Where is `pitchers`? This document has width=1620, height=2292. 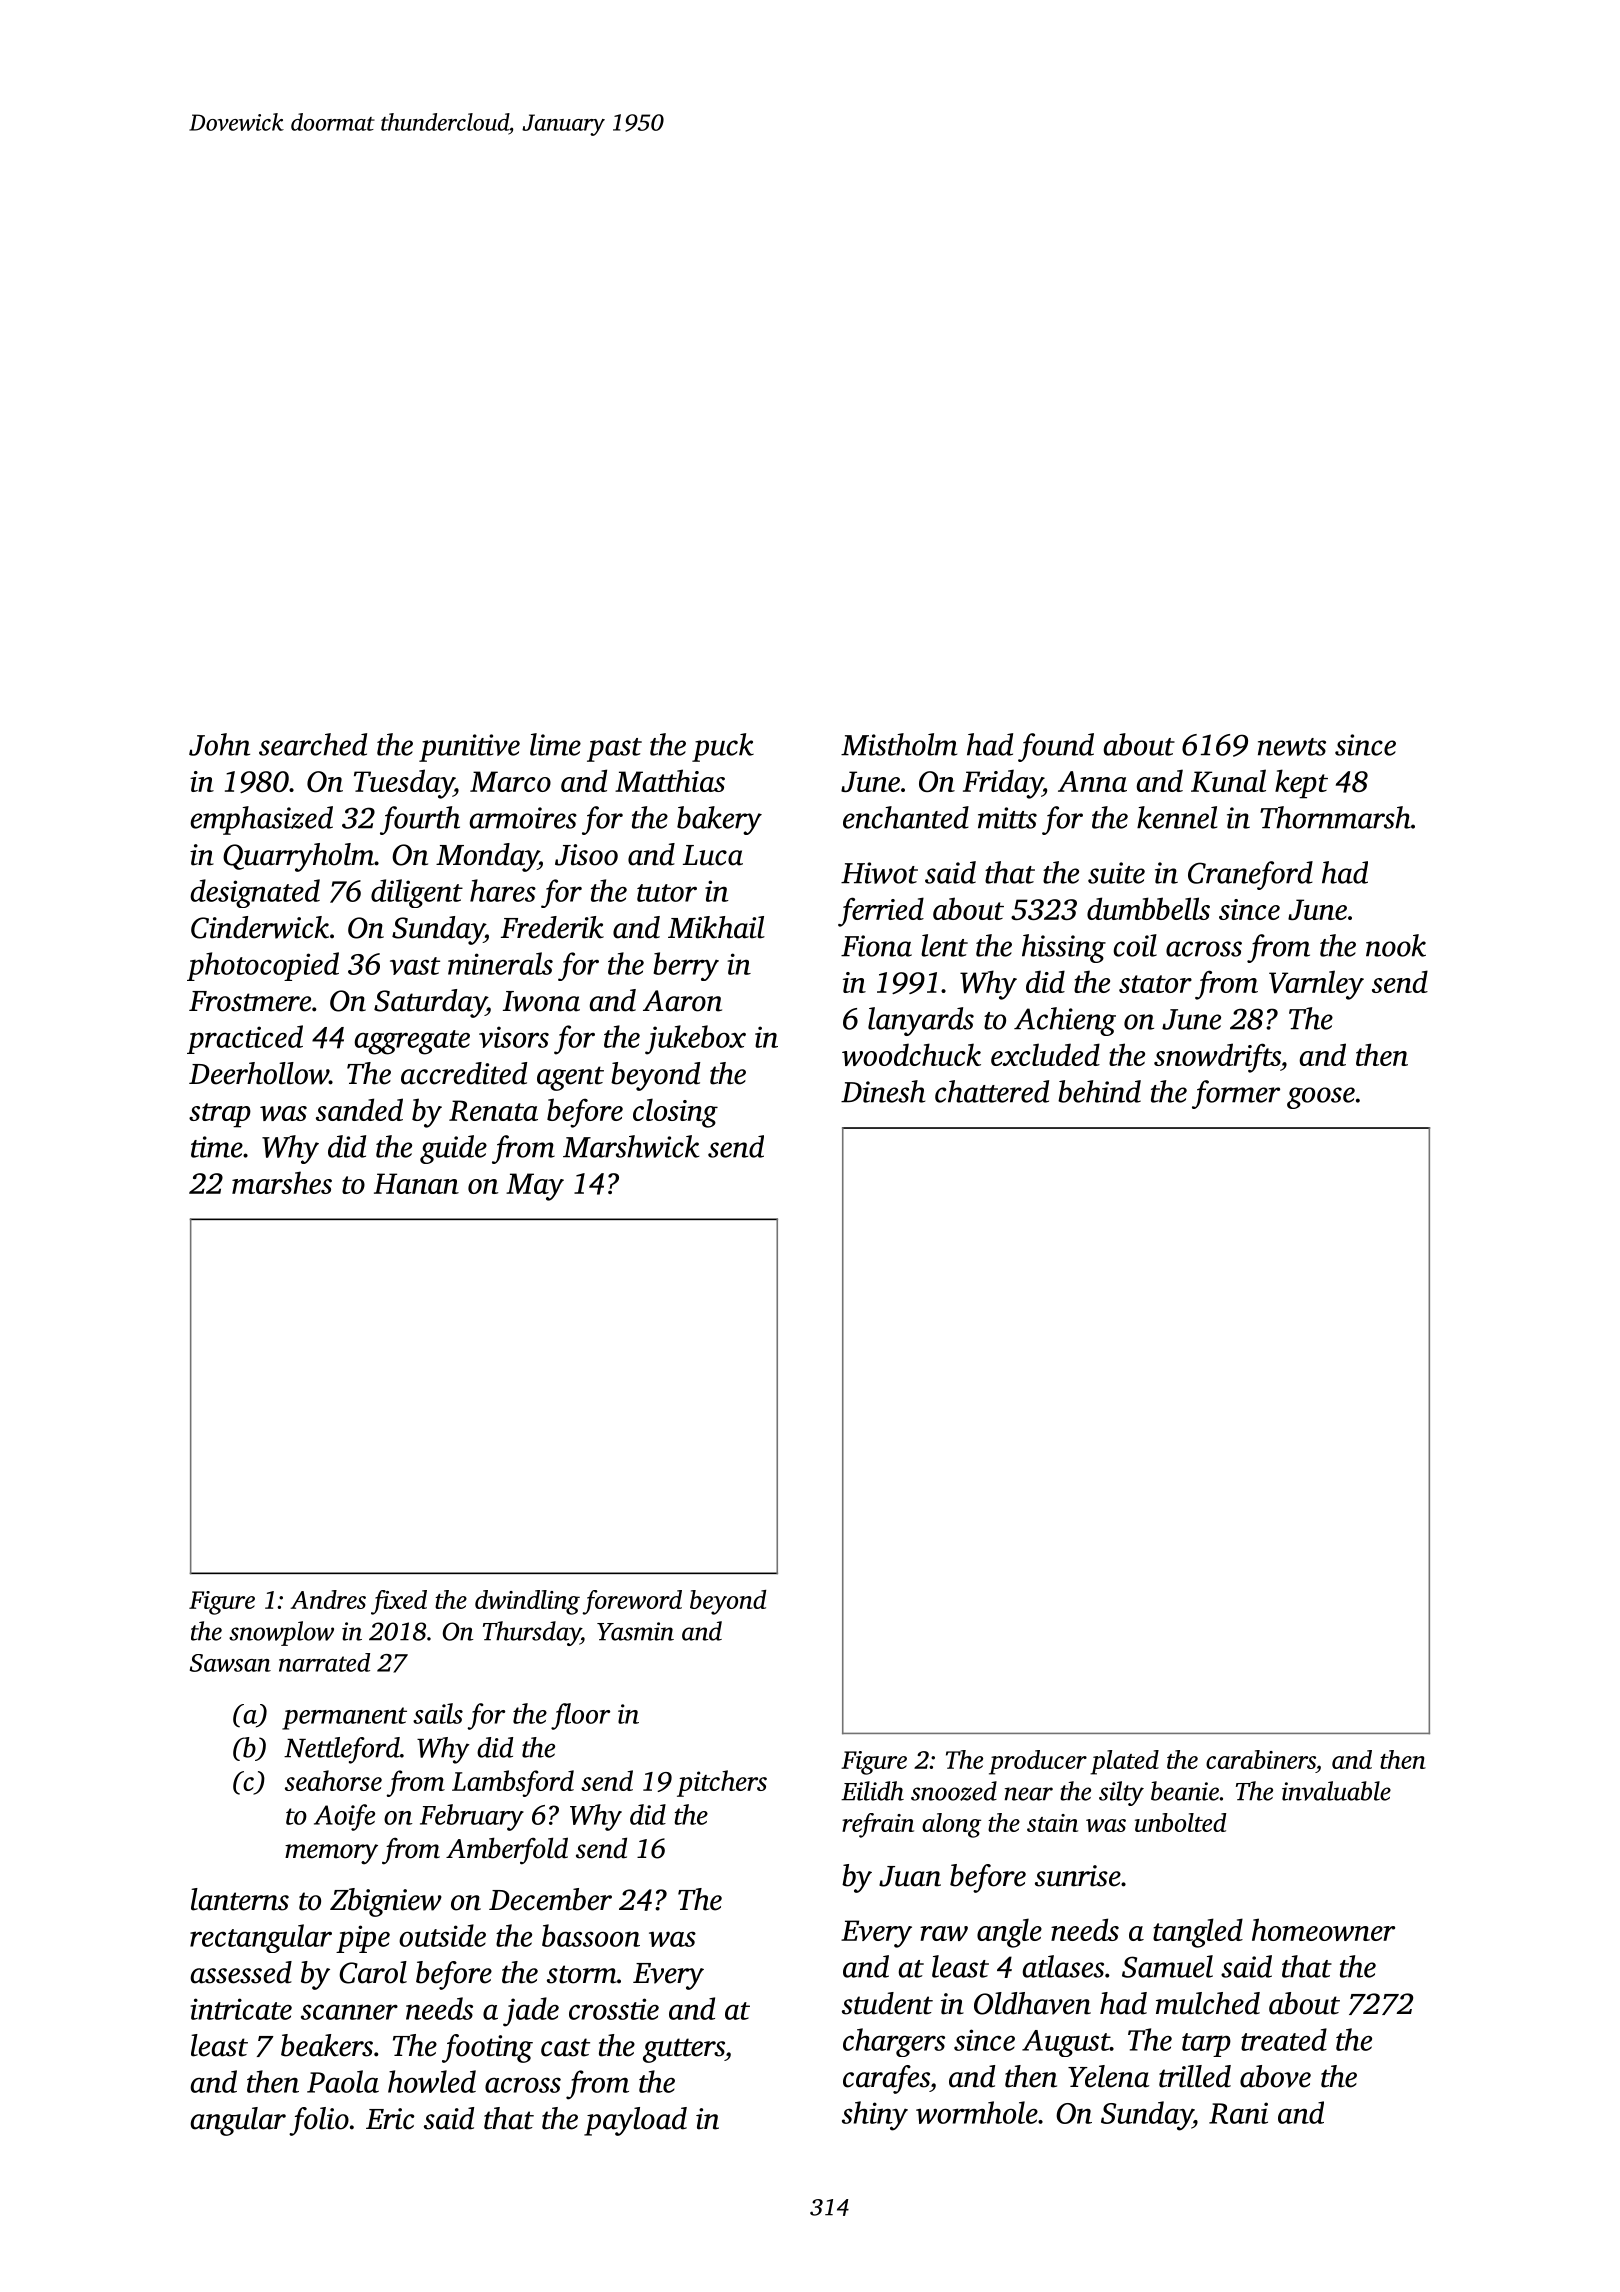 pitchers is located at coordinates (722, 1783).
